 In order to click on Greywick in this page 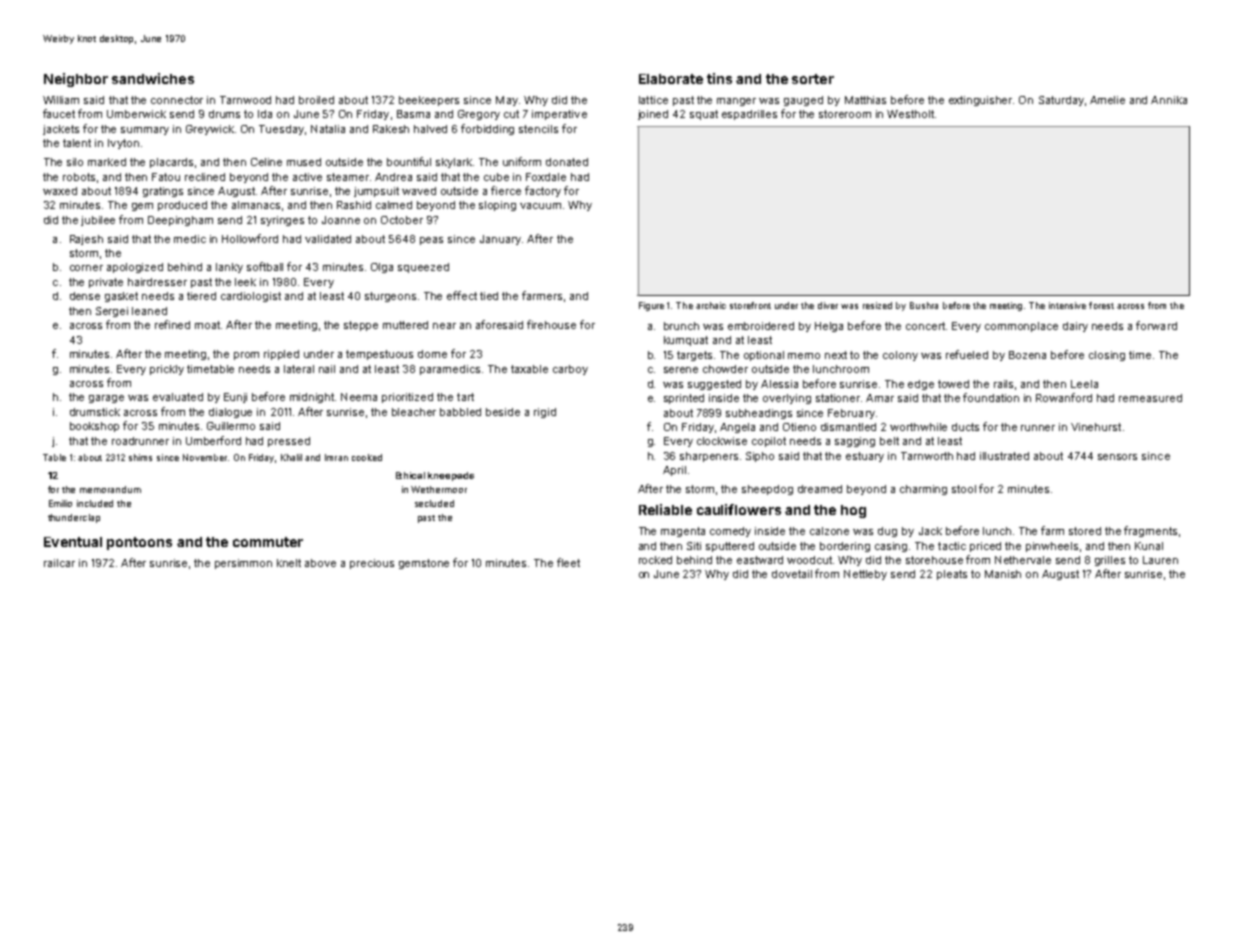, I will do `click(210, 130)`.
